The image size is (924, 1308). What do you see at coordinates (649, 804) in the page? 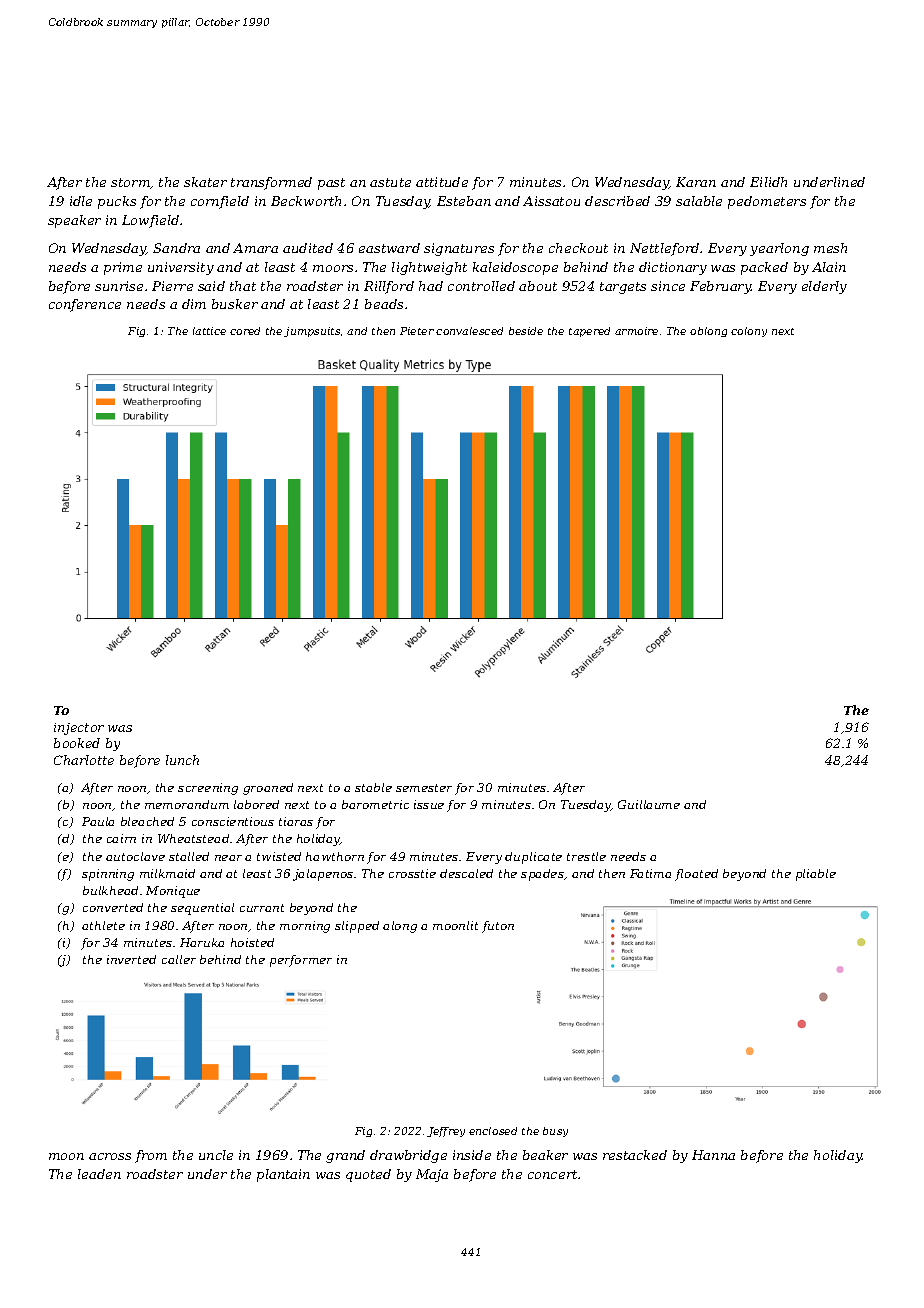
I see `Guillaume` at bounding box center [649, 804].
